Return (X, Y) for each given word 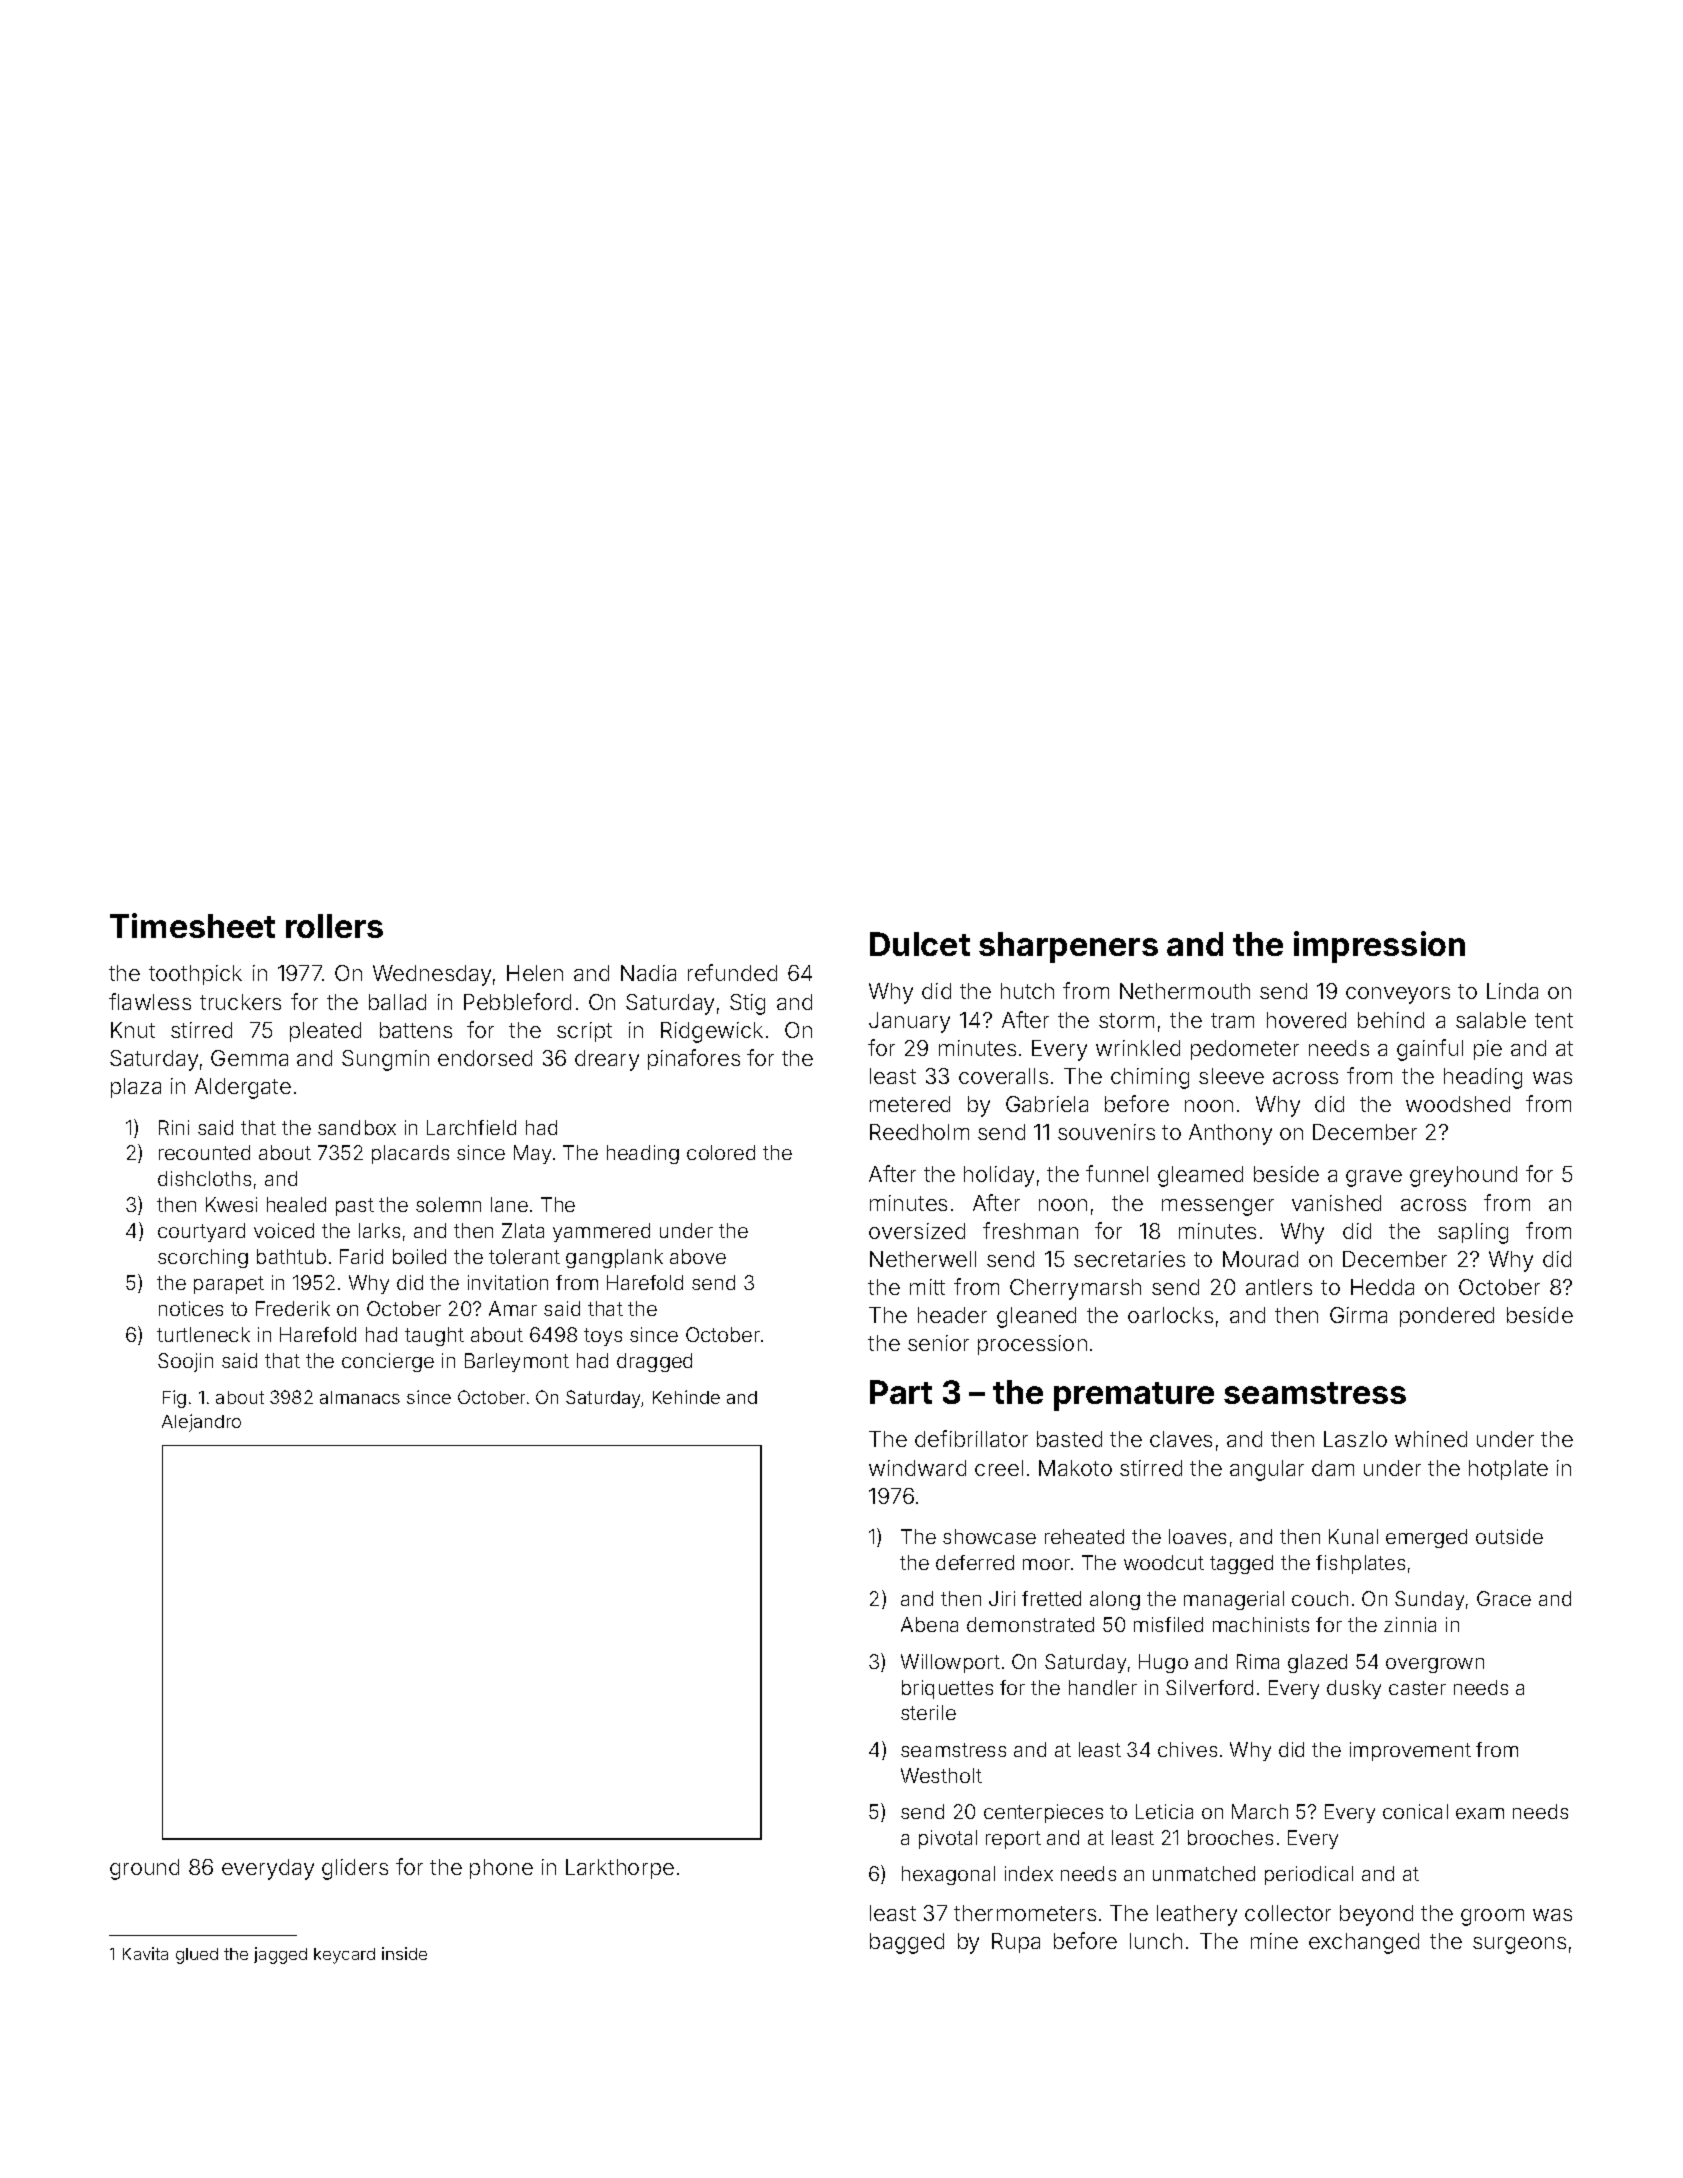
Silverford (1209, 1687)
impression (1379, 947)
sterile (928, 1712)
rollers (334, 926)
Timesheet (192, 925)
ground (144, 1869)
